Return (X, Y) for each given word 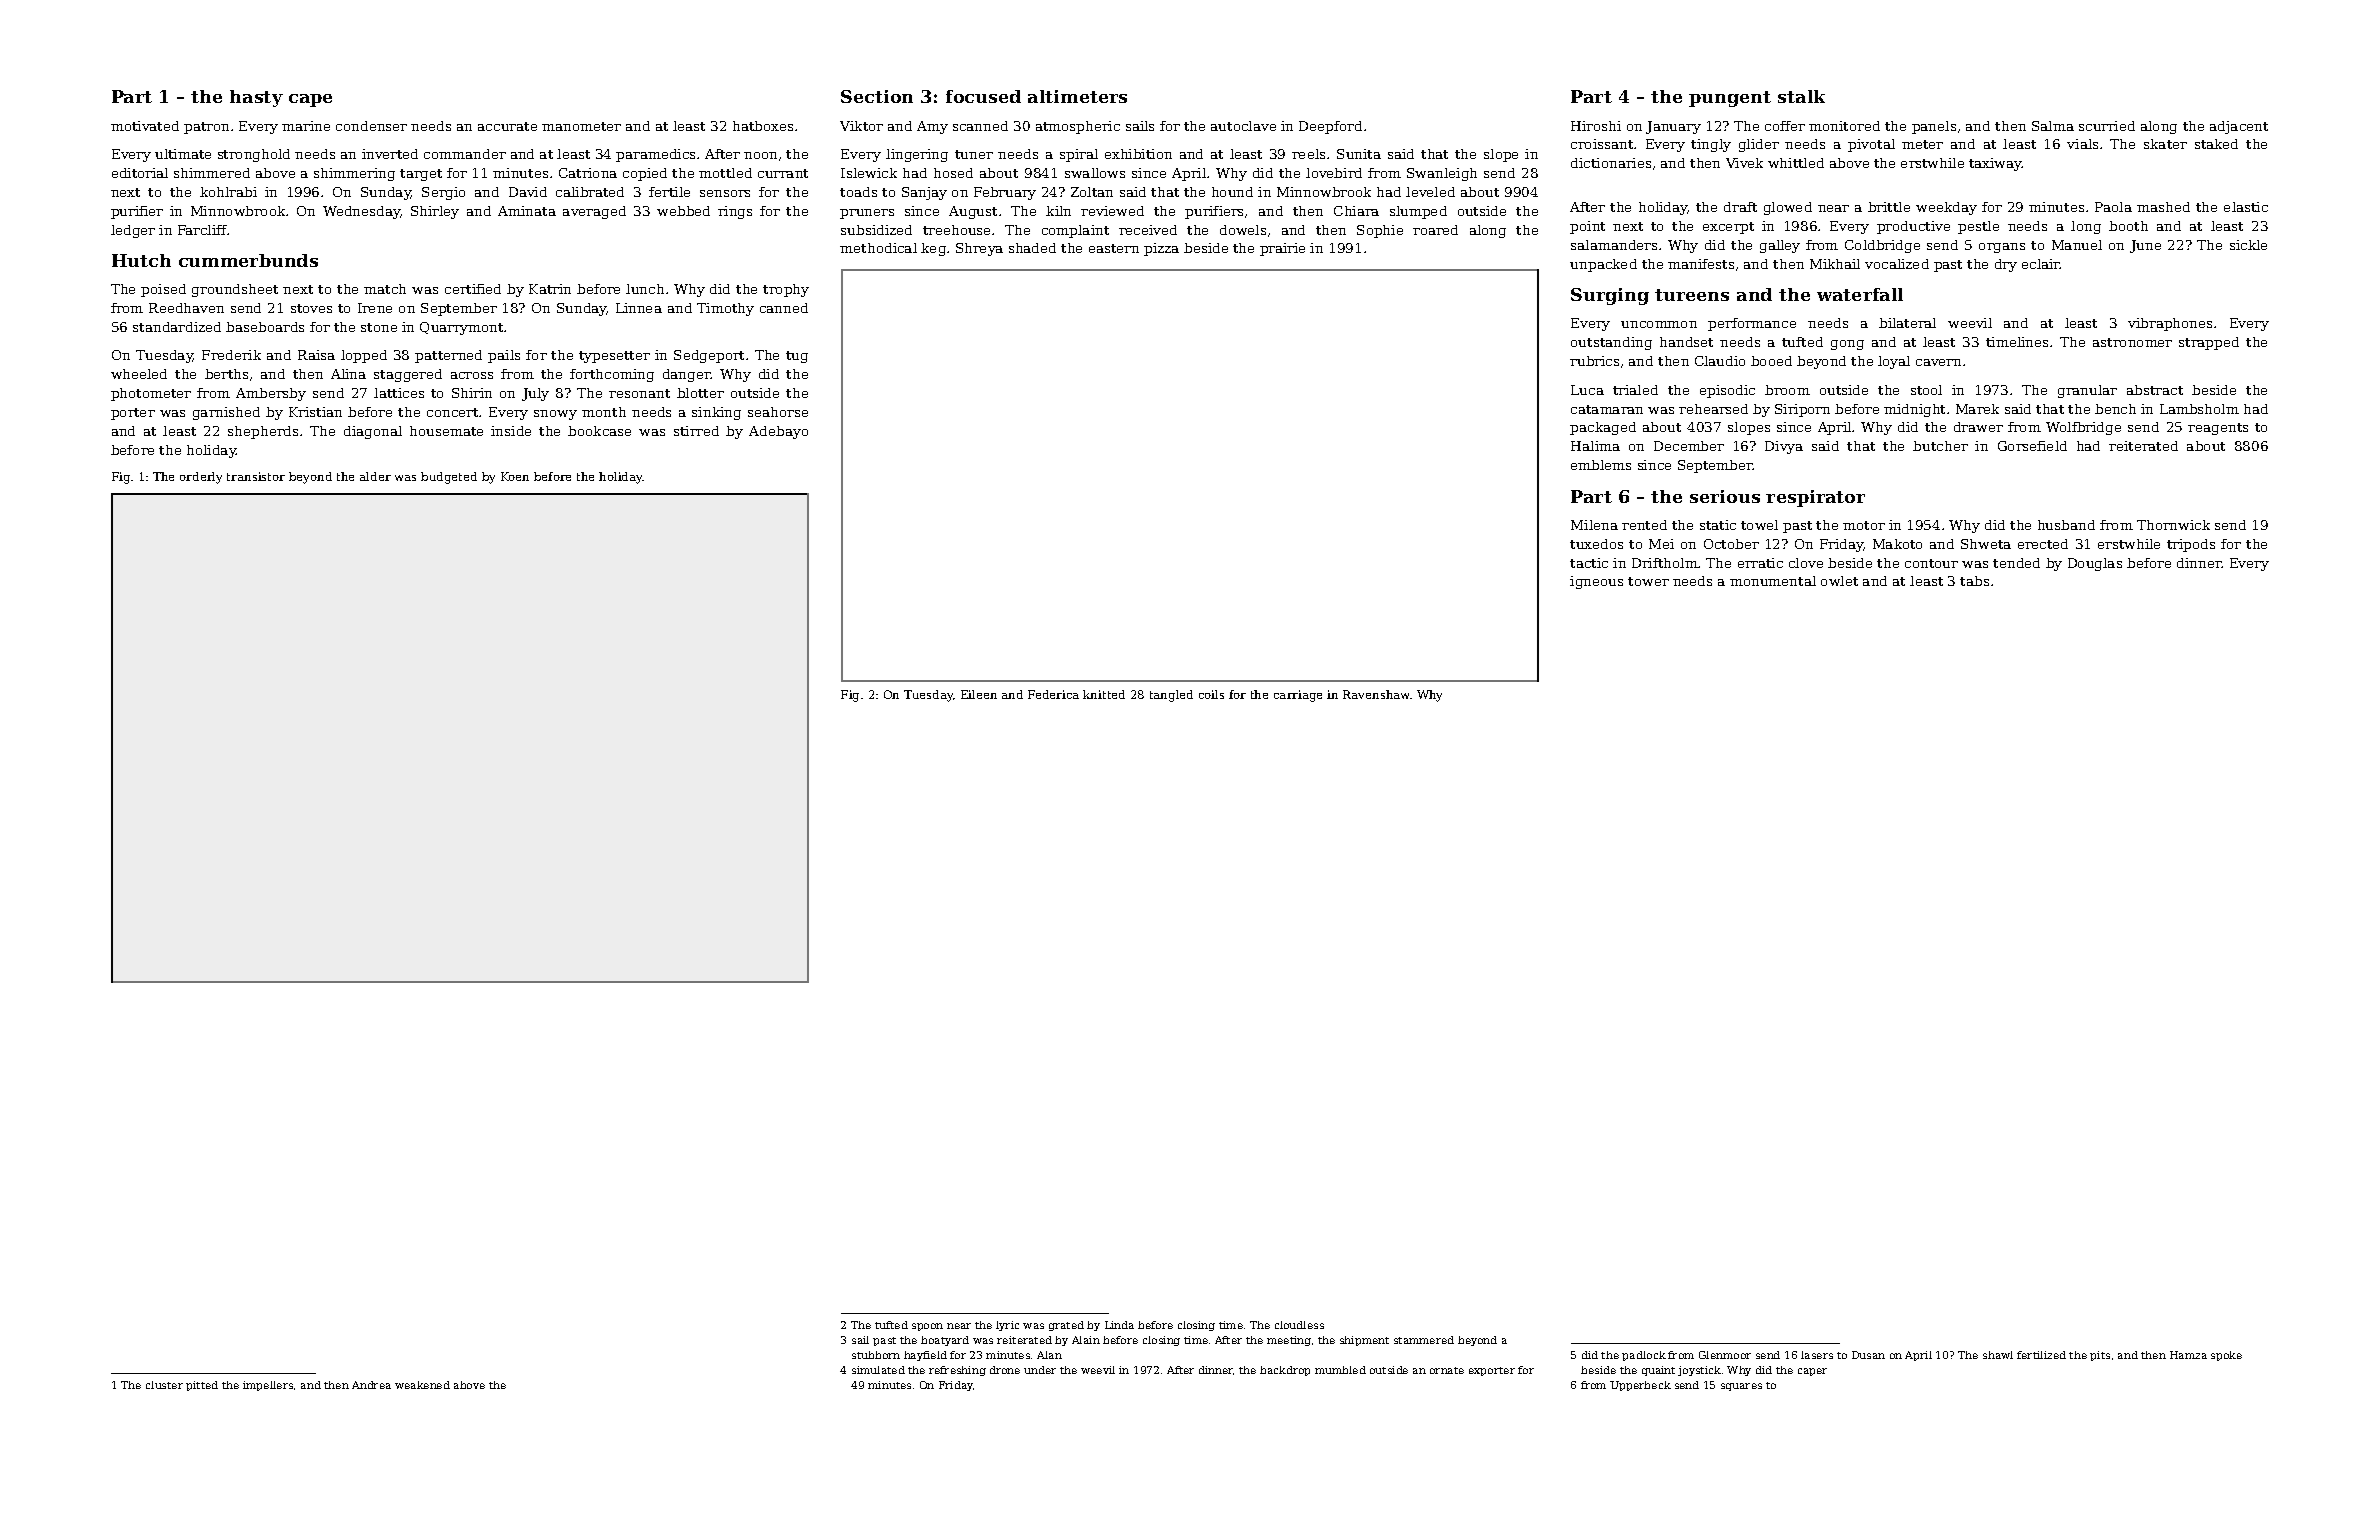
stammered (1424, 1340)
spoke (2226, 1356)
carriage (1298, 696)
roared (1435, 230)
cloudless (1299, 1325)
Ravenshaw (1377, 694)
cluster (164, 1385)
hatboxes (763, 126)
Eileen (979, 694)
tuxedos (1596, 544)
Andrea (371, 1385)
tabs (1974, 581)
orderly (201, 478)
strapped (2209, 343)
